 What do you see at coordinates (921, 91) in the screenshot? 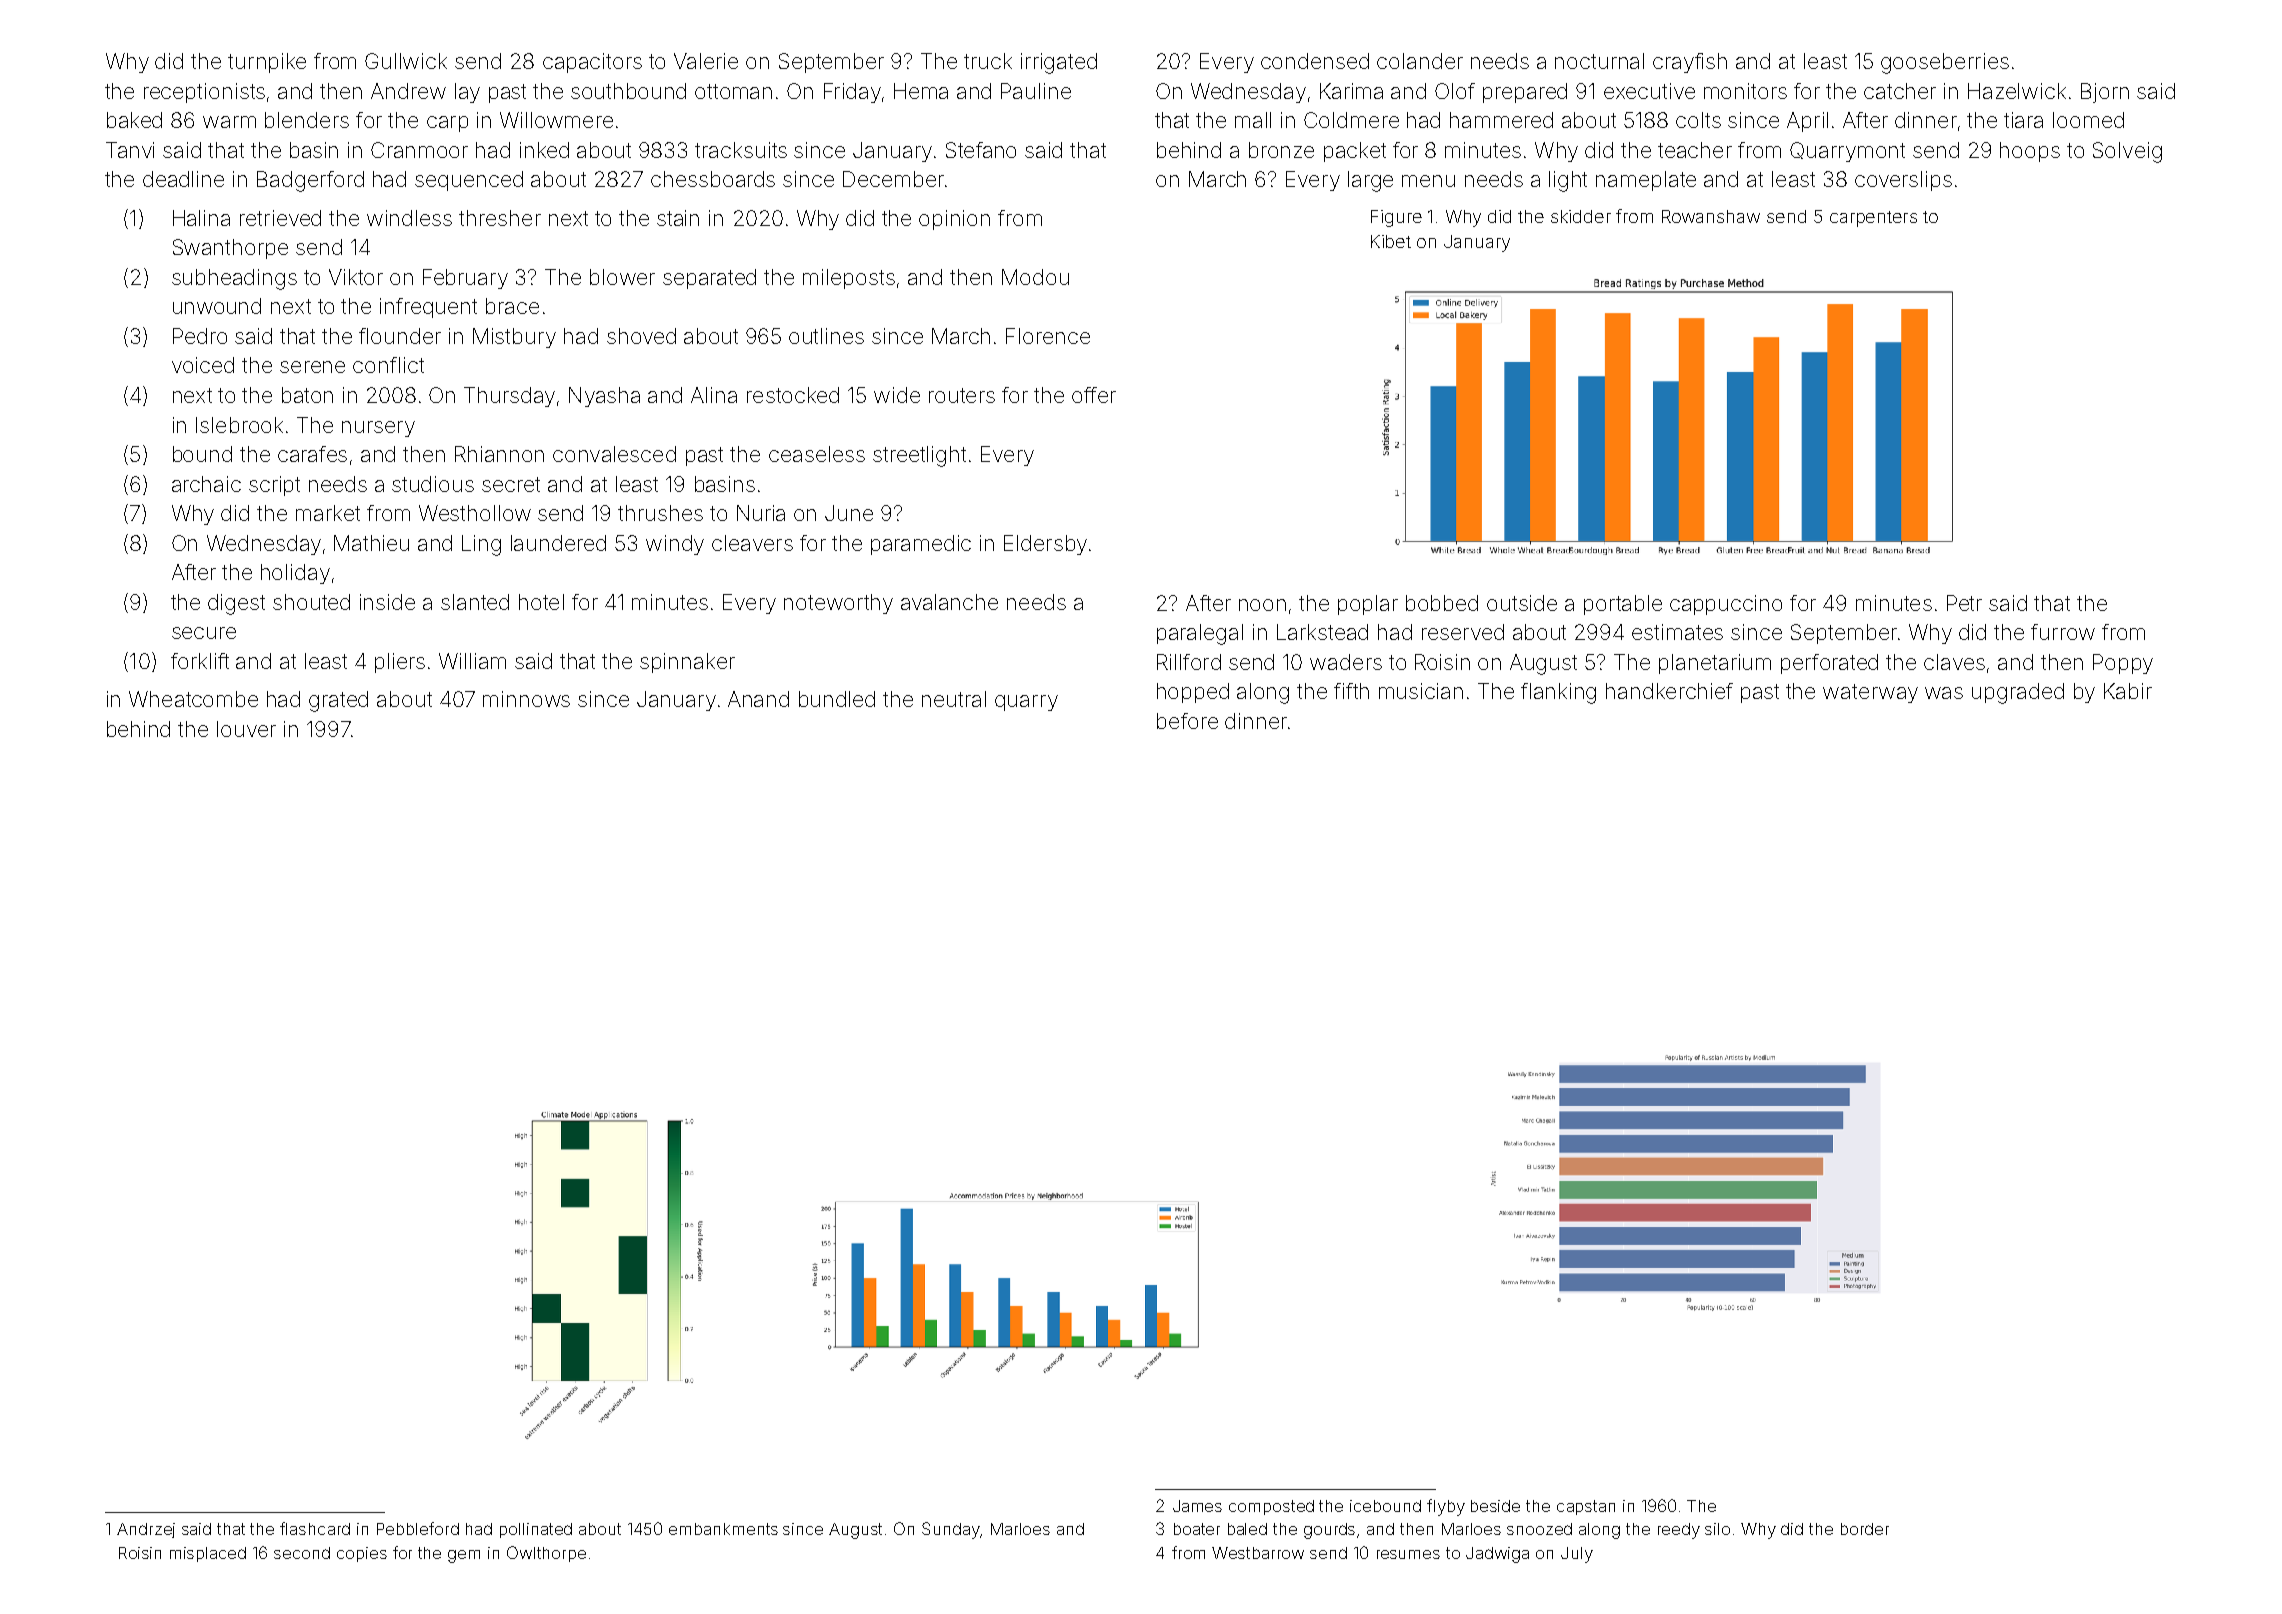
I see `Hema` at bounding box center [921, 91].
